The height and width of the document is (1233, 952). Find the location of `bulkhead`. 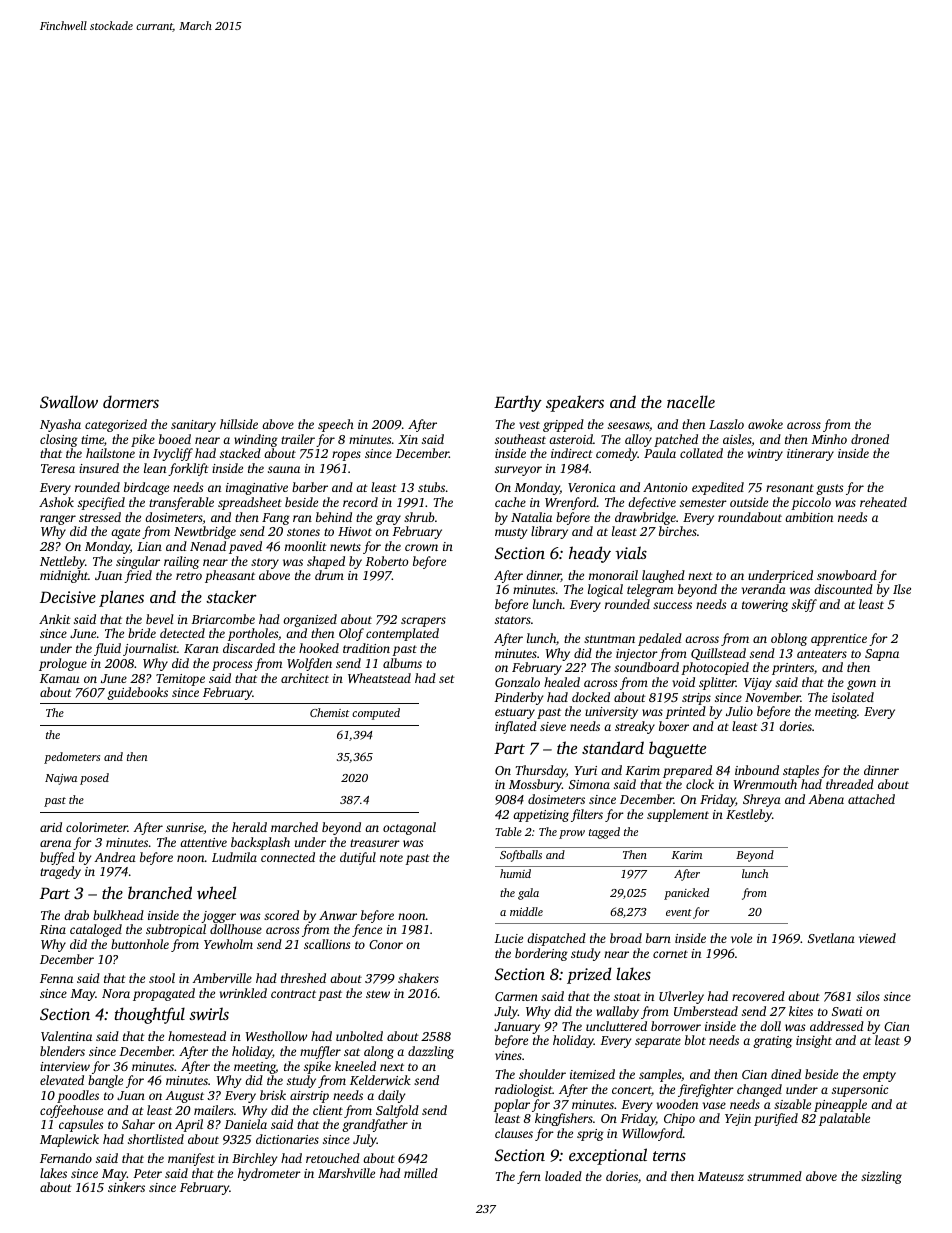

bulkhead is located at coordinates (118, 915).
